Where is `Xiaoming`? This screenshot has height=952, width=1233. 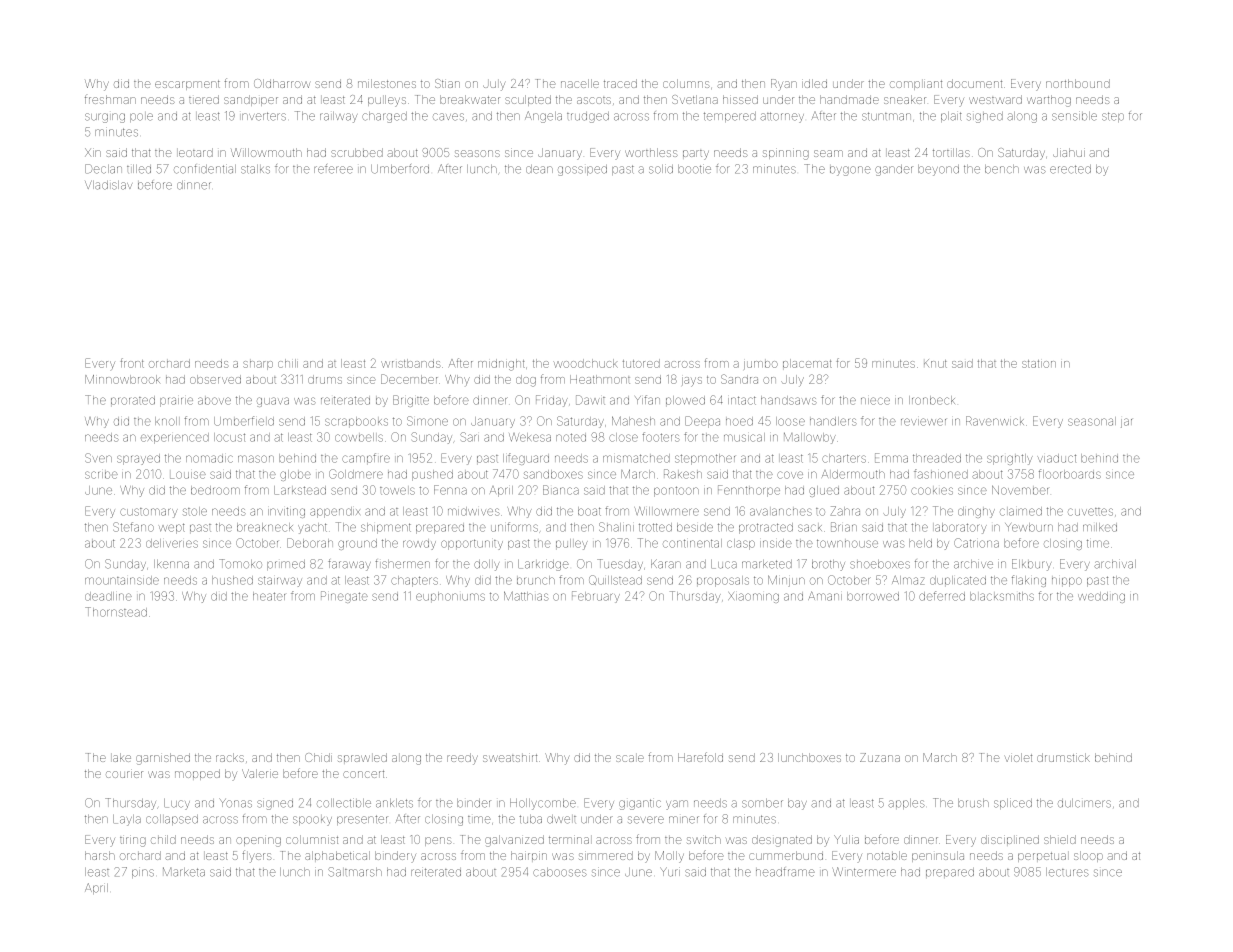 Xiaoming is located at coordinates (753, 597).
